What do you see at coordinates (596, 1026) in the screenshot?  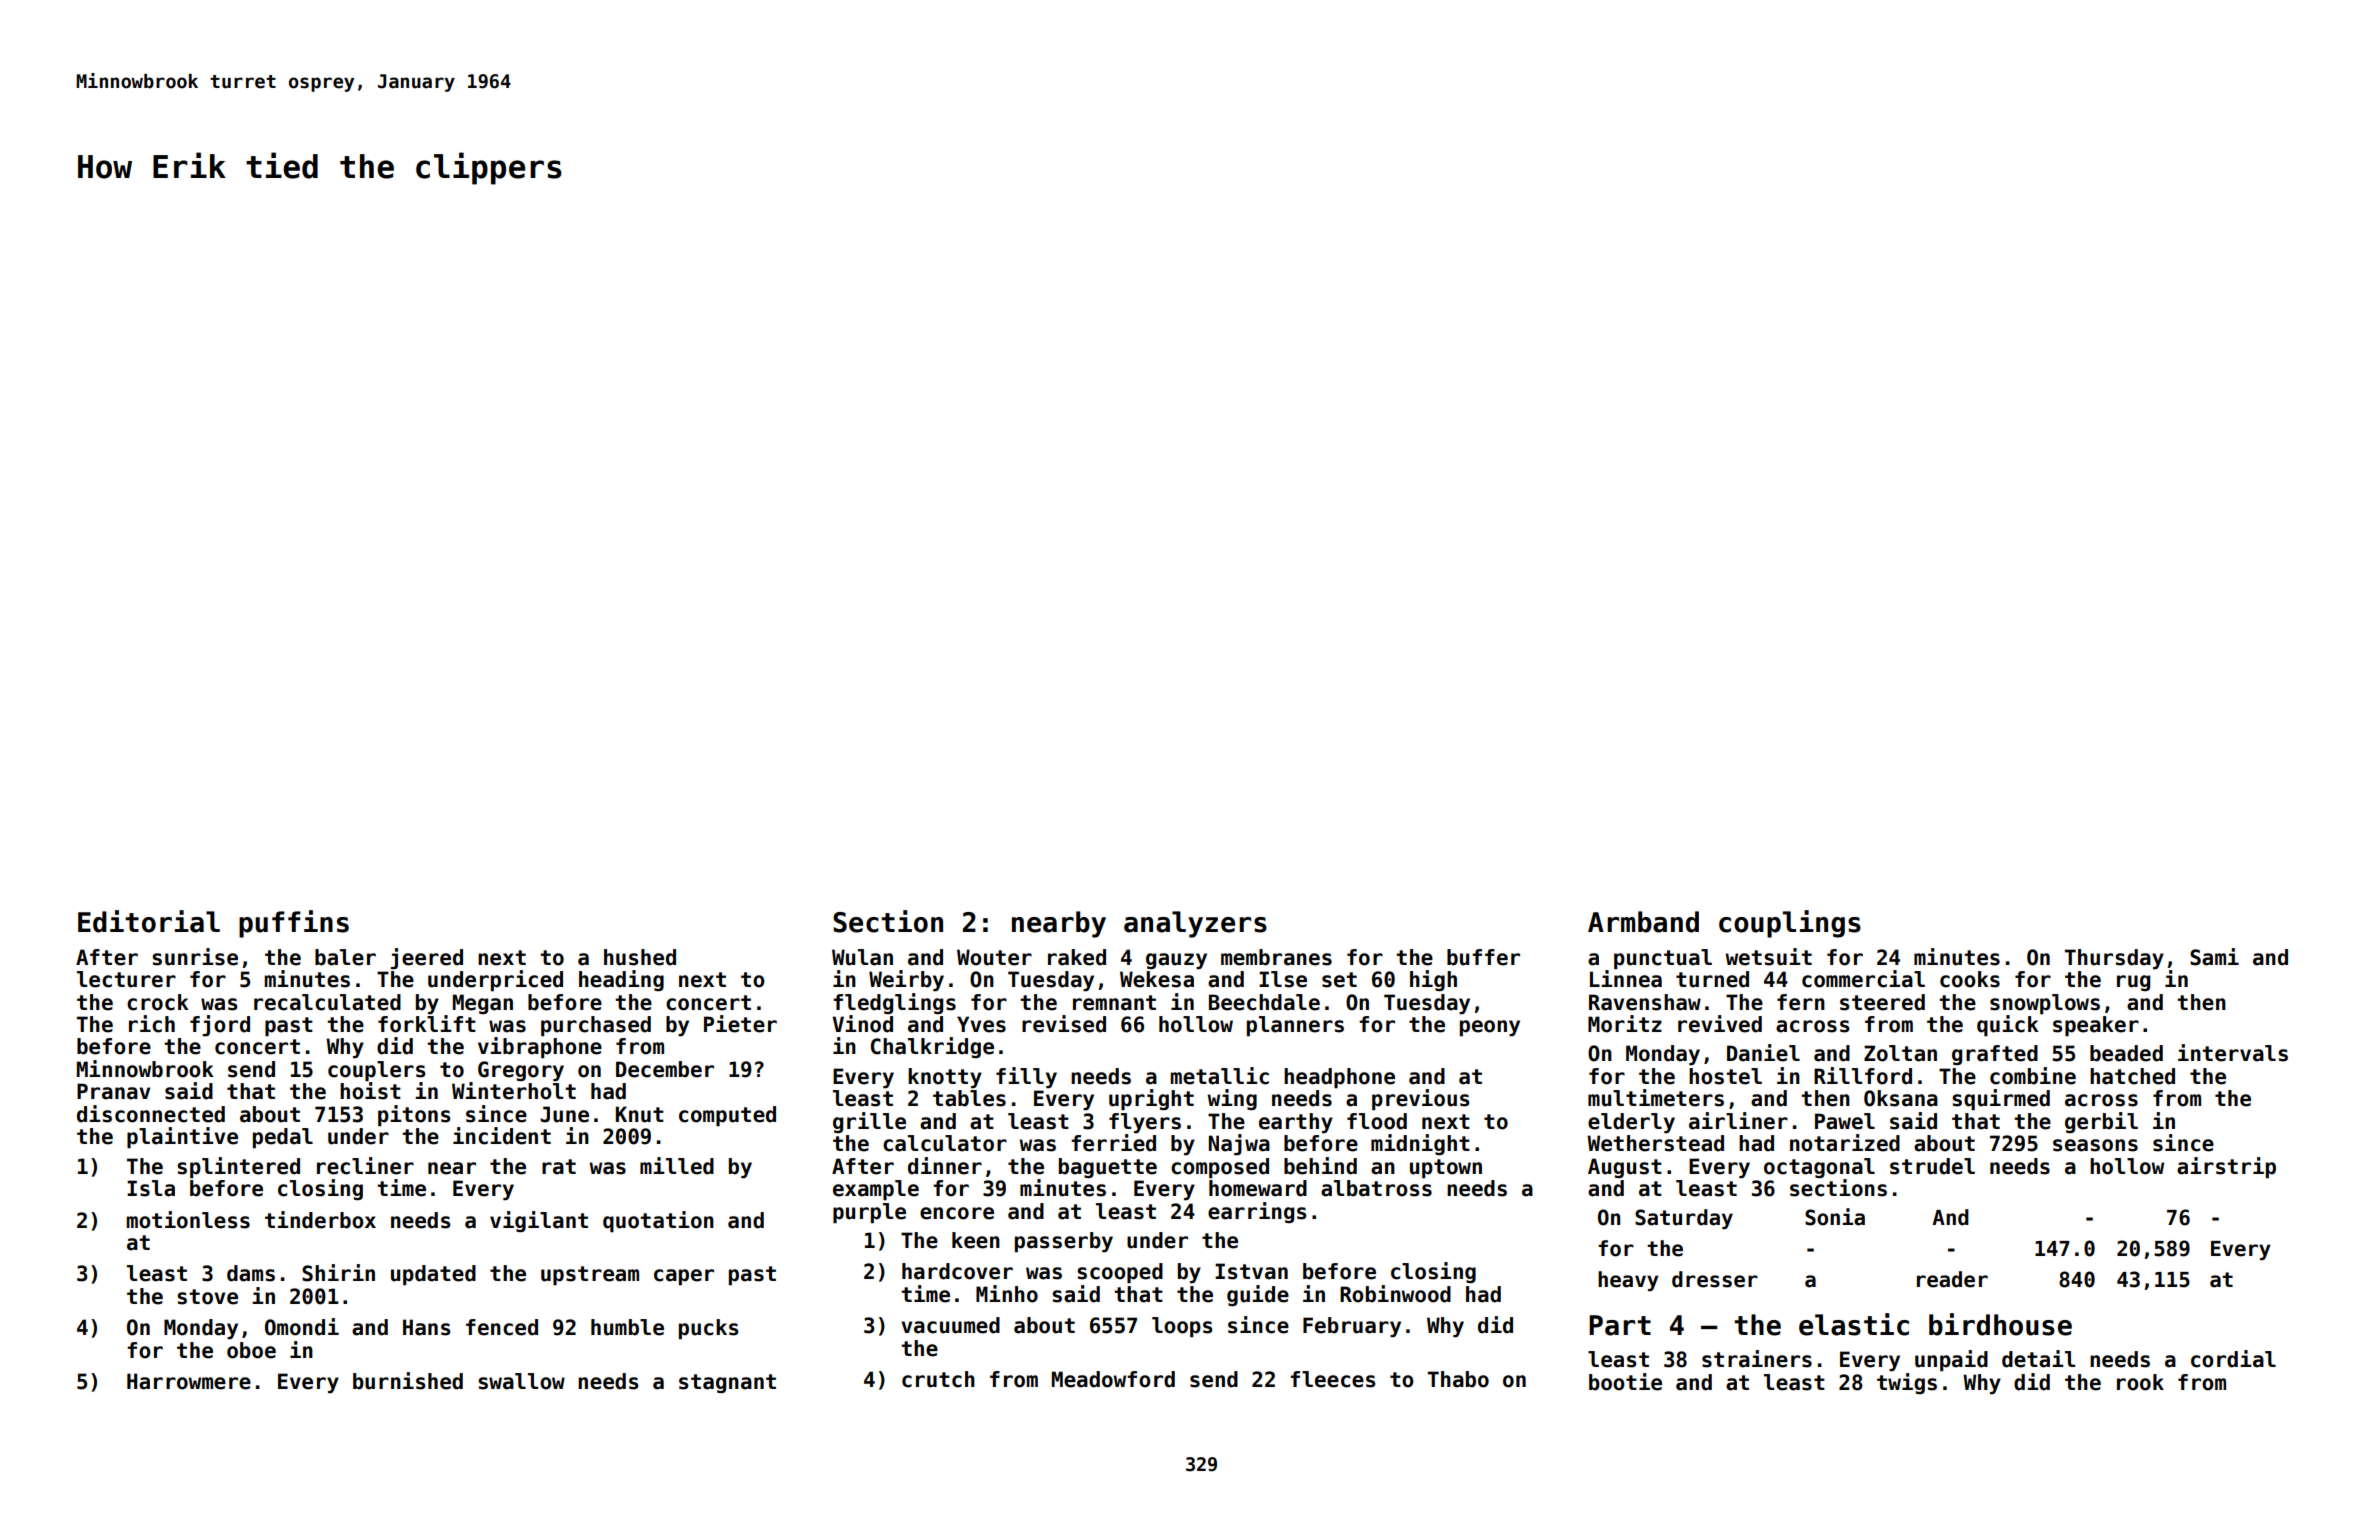 I see `purchased` at bounding box center [596, 1026].
